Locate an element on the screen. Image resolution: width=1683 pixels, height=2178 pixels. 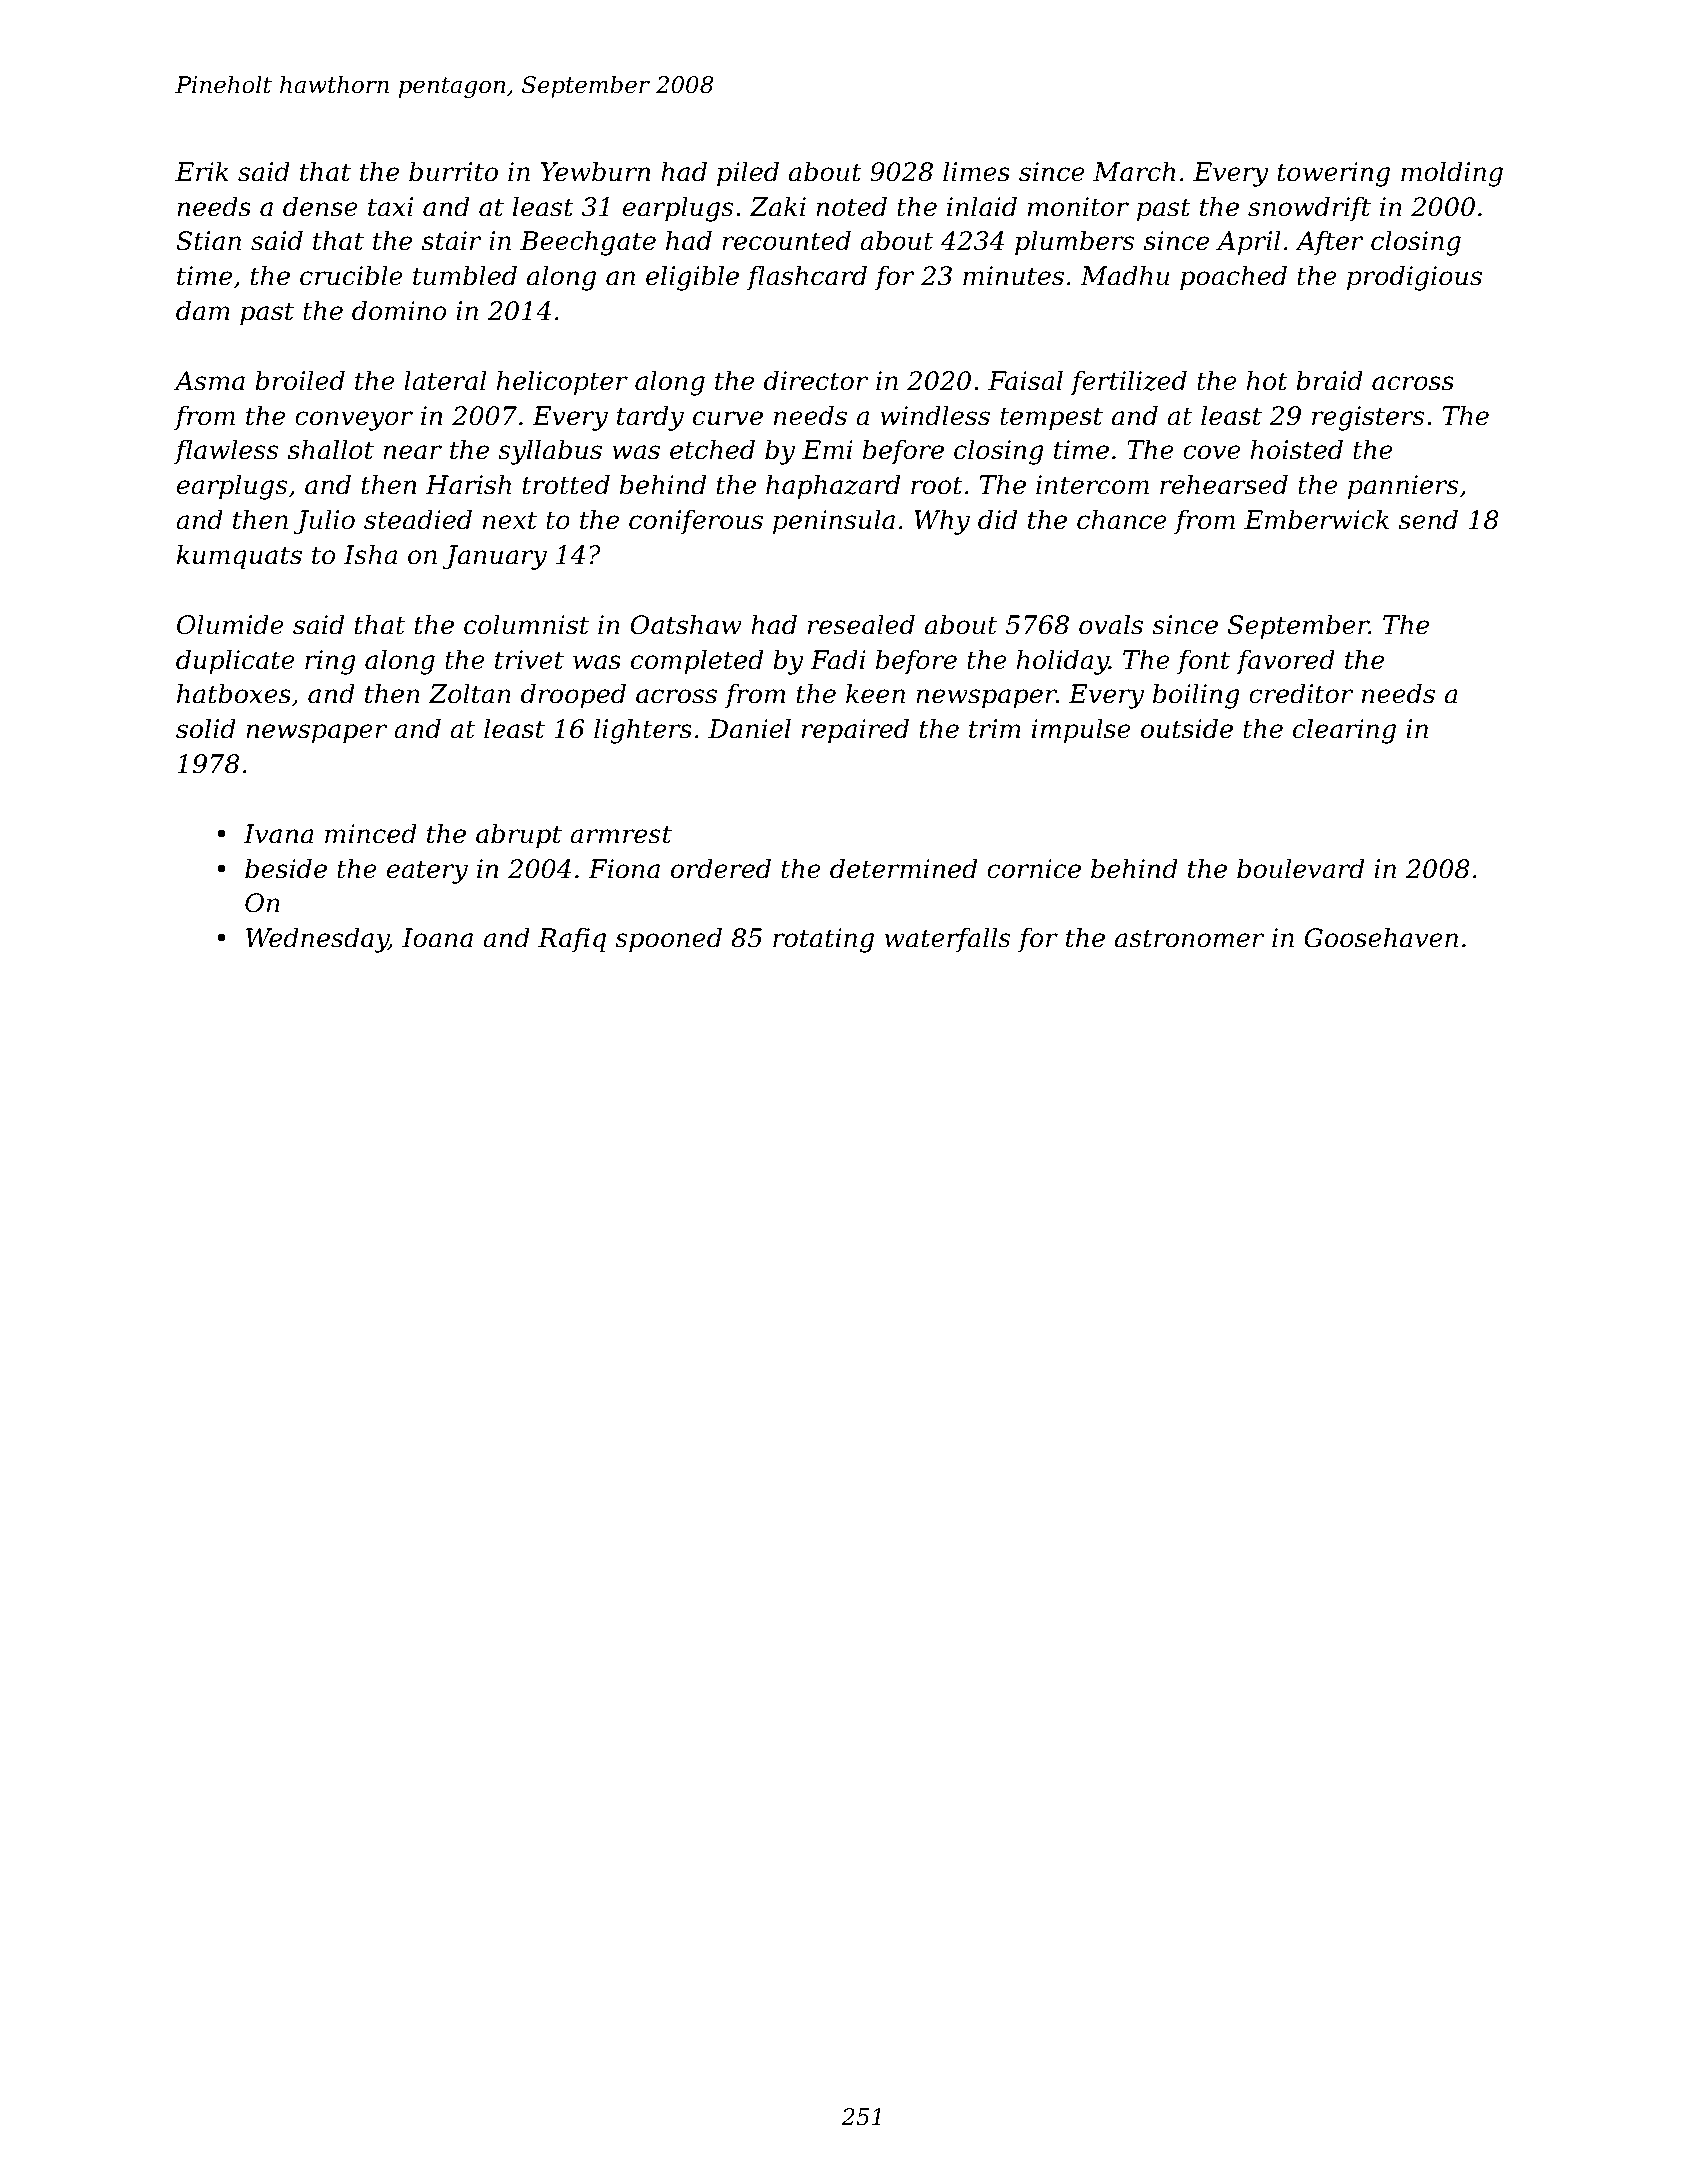
peninsula is located at coordinates (834, 522).
